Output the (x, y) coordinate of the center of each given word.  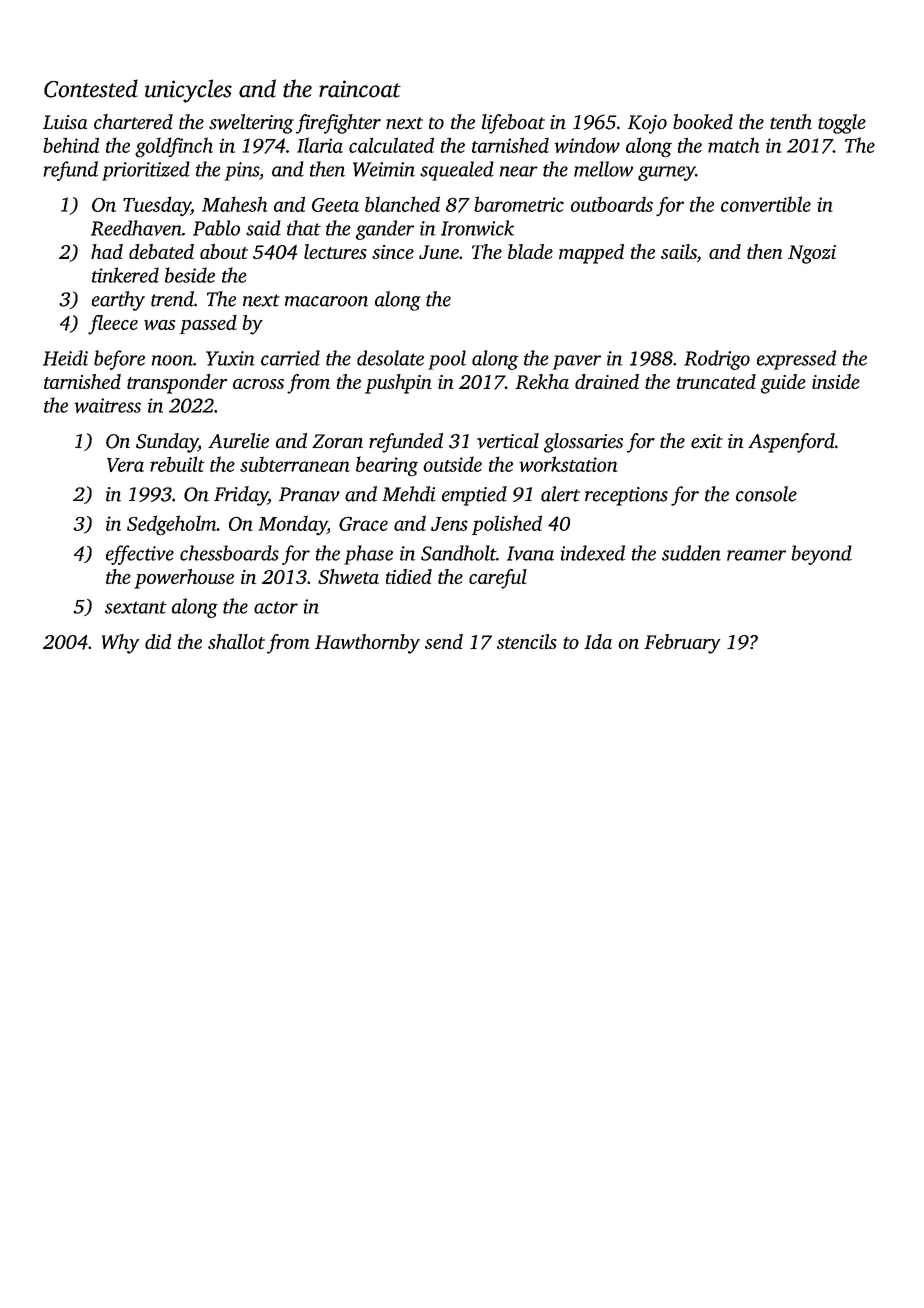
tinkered (125, 275)
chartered (133, 122)
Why (120, 644)
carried (290, 358)
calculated (391, 145)
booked (703, 122)
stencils (527, 641)
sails (679, 251)
